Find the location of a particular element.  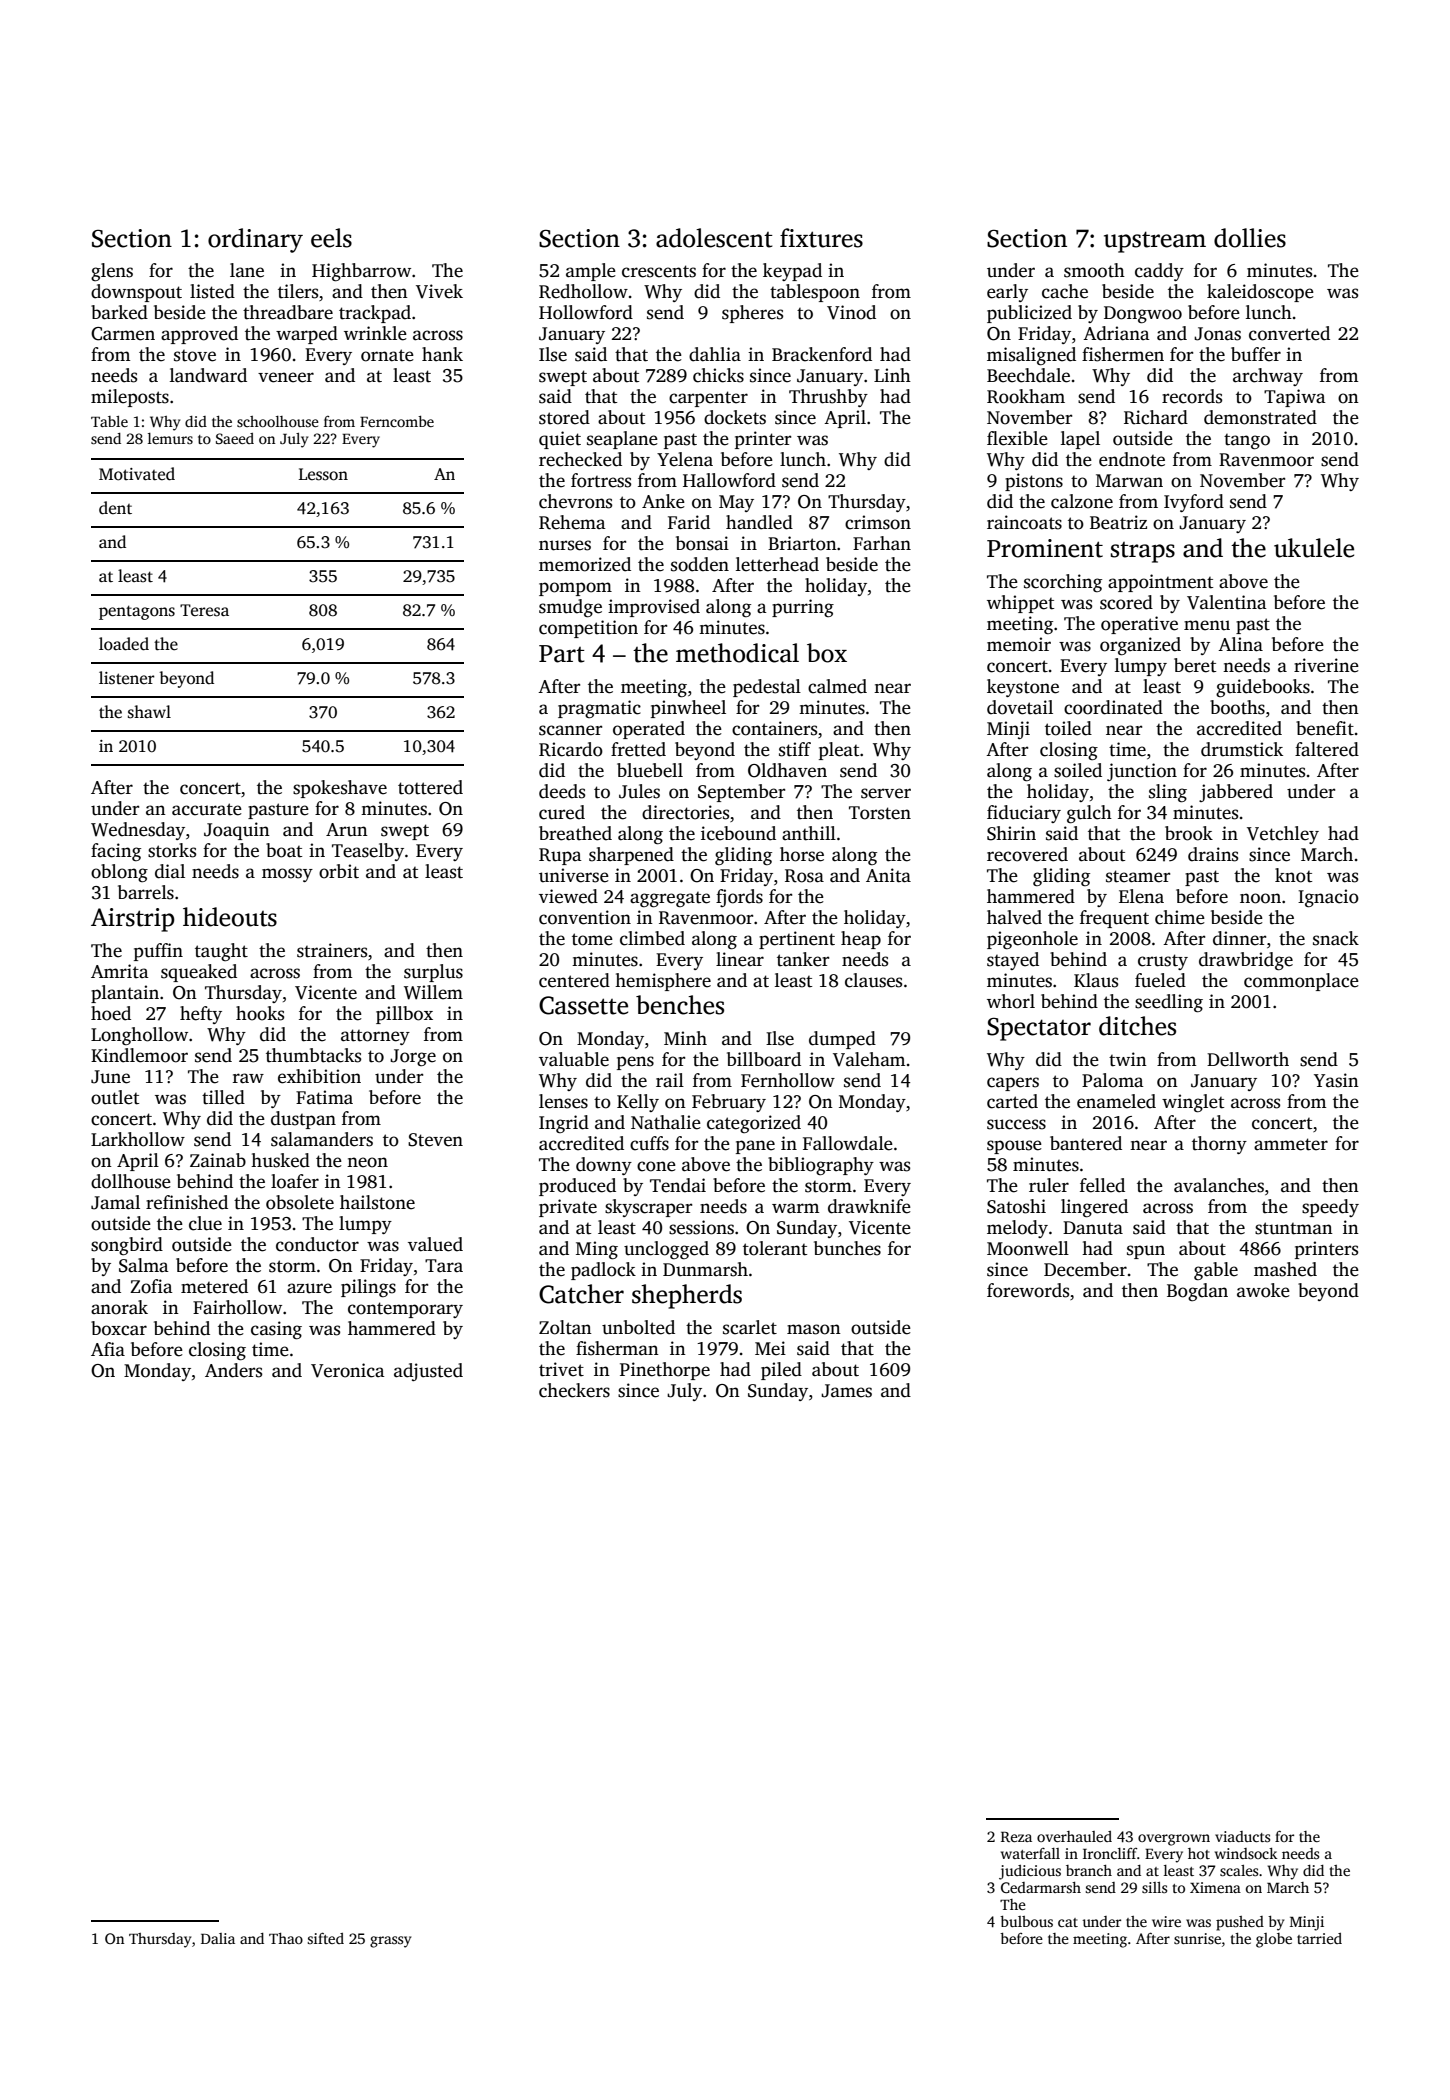

Motivated is located at coordinates (137, 474).
